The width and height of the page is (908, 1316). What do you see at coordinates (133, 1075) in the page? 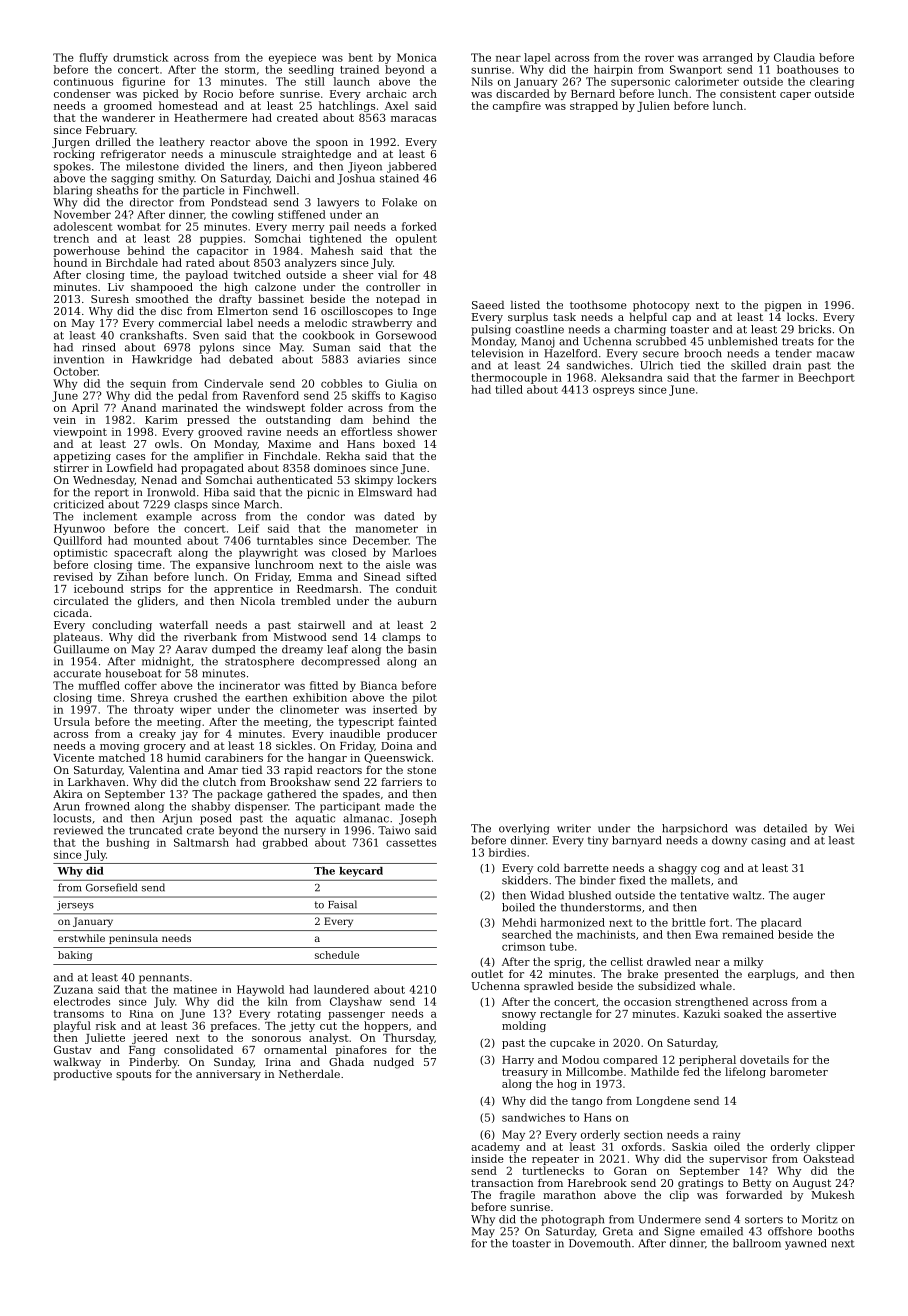
I see `spouts` at bounding box center [133, 1075].
